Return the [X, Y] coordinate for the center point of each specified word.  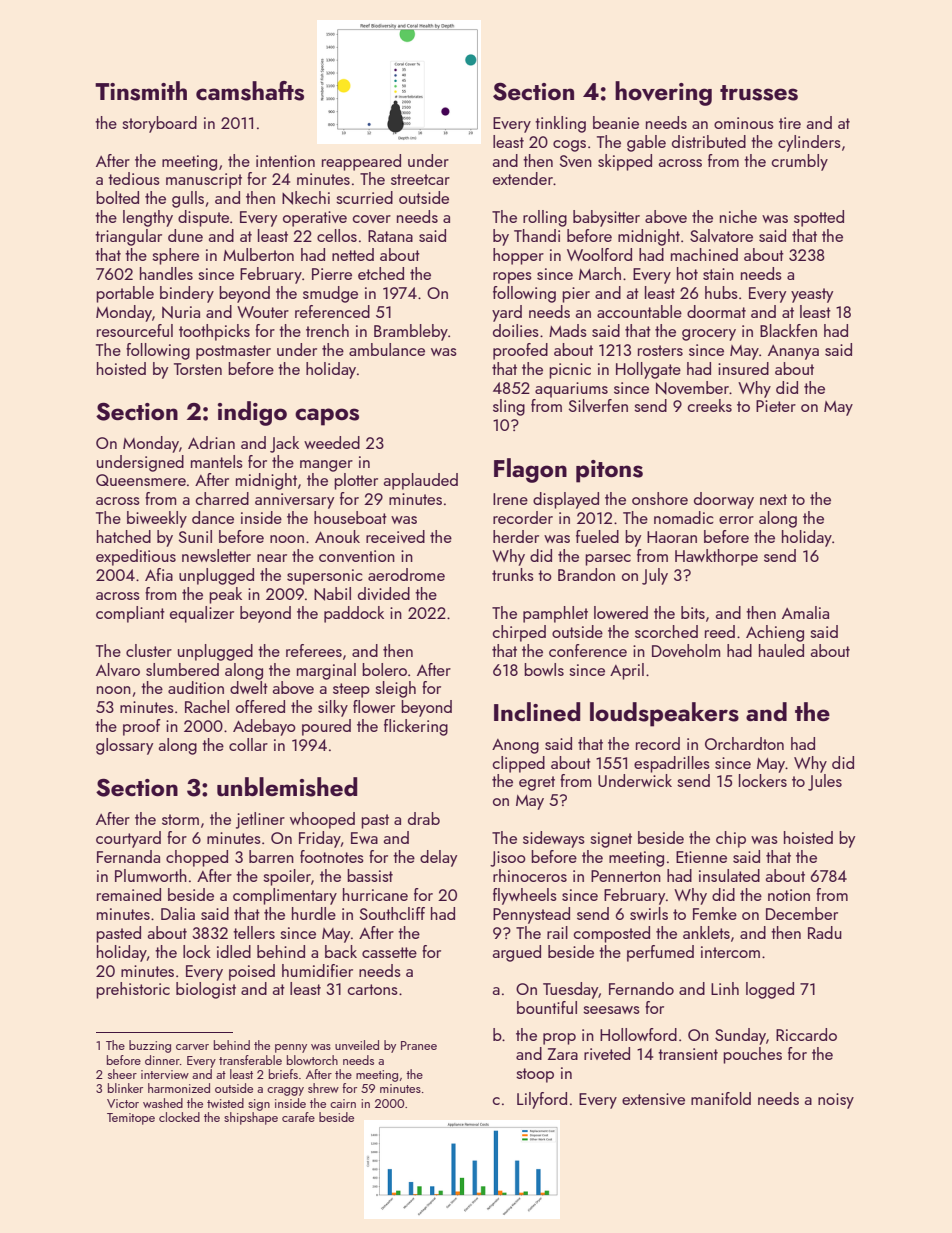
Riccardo [806, 1034]
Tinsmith [141, 91]
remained [129, 894]
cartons [373, 989]
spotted [819, 218]
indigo [252, 413]
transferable [250, 1060]
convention [357, 556]
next [773, 499]
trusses [759, 93]
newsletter [216, 555]
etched [381, 273]
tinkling [560, 124]
